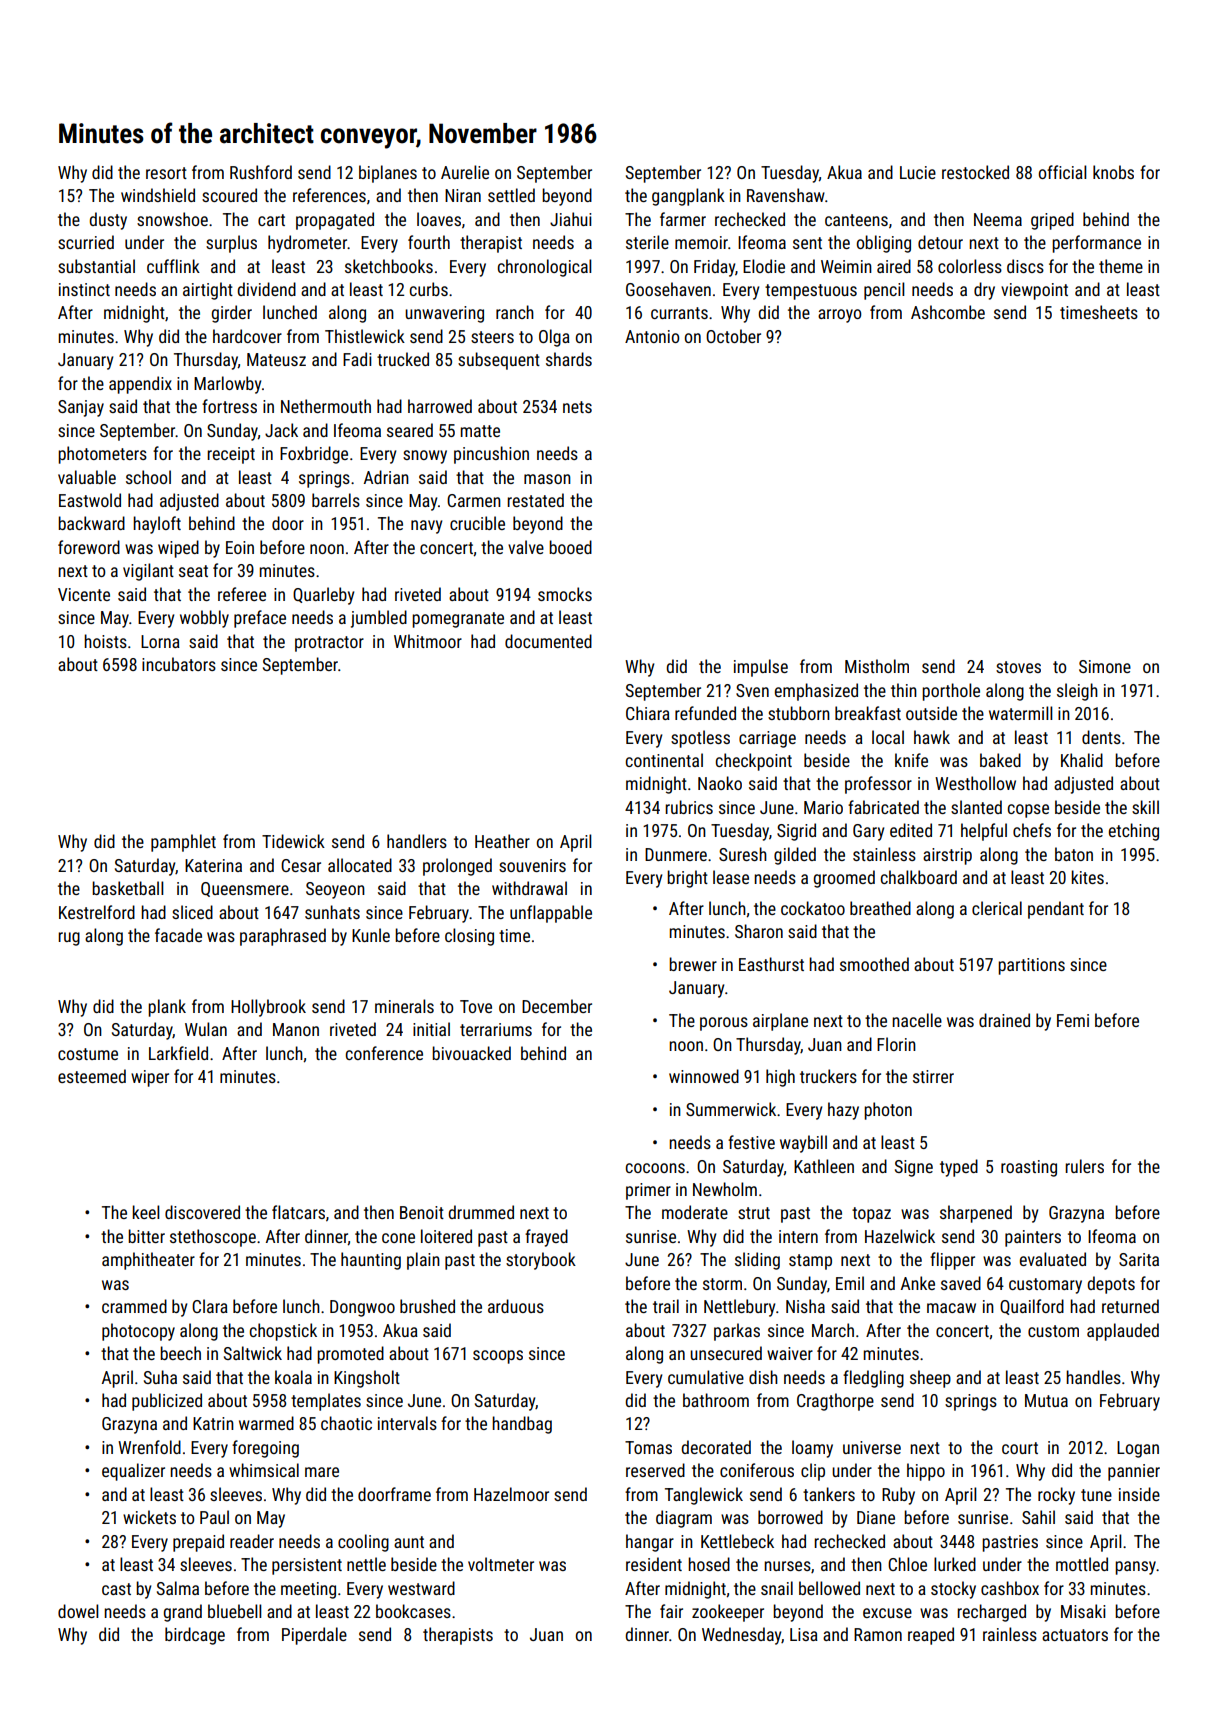 Image resolution: width=1218 pixels, height=1722 pixels. Describe the element at coordinates (1031, 966) in the image. I see `partitions` at that location.
